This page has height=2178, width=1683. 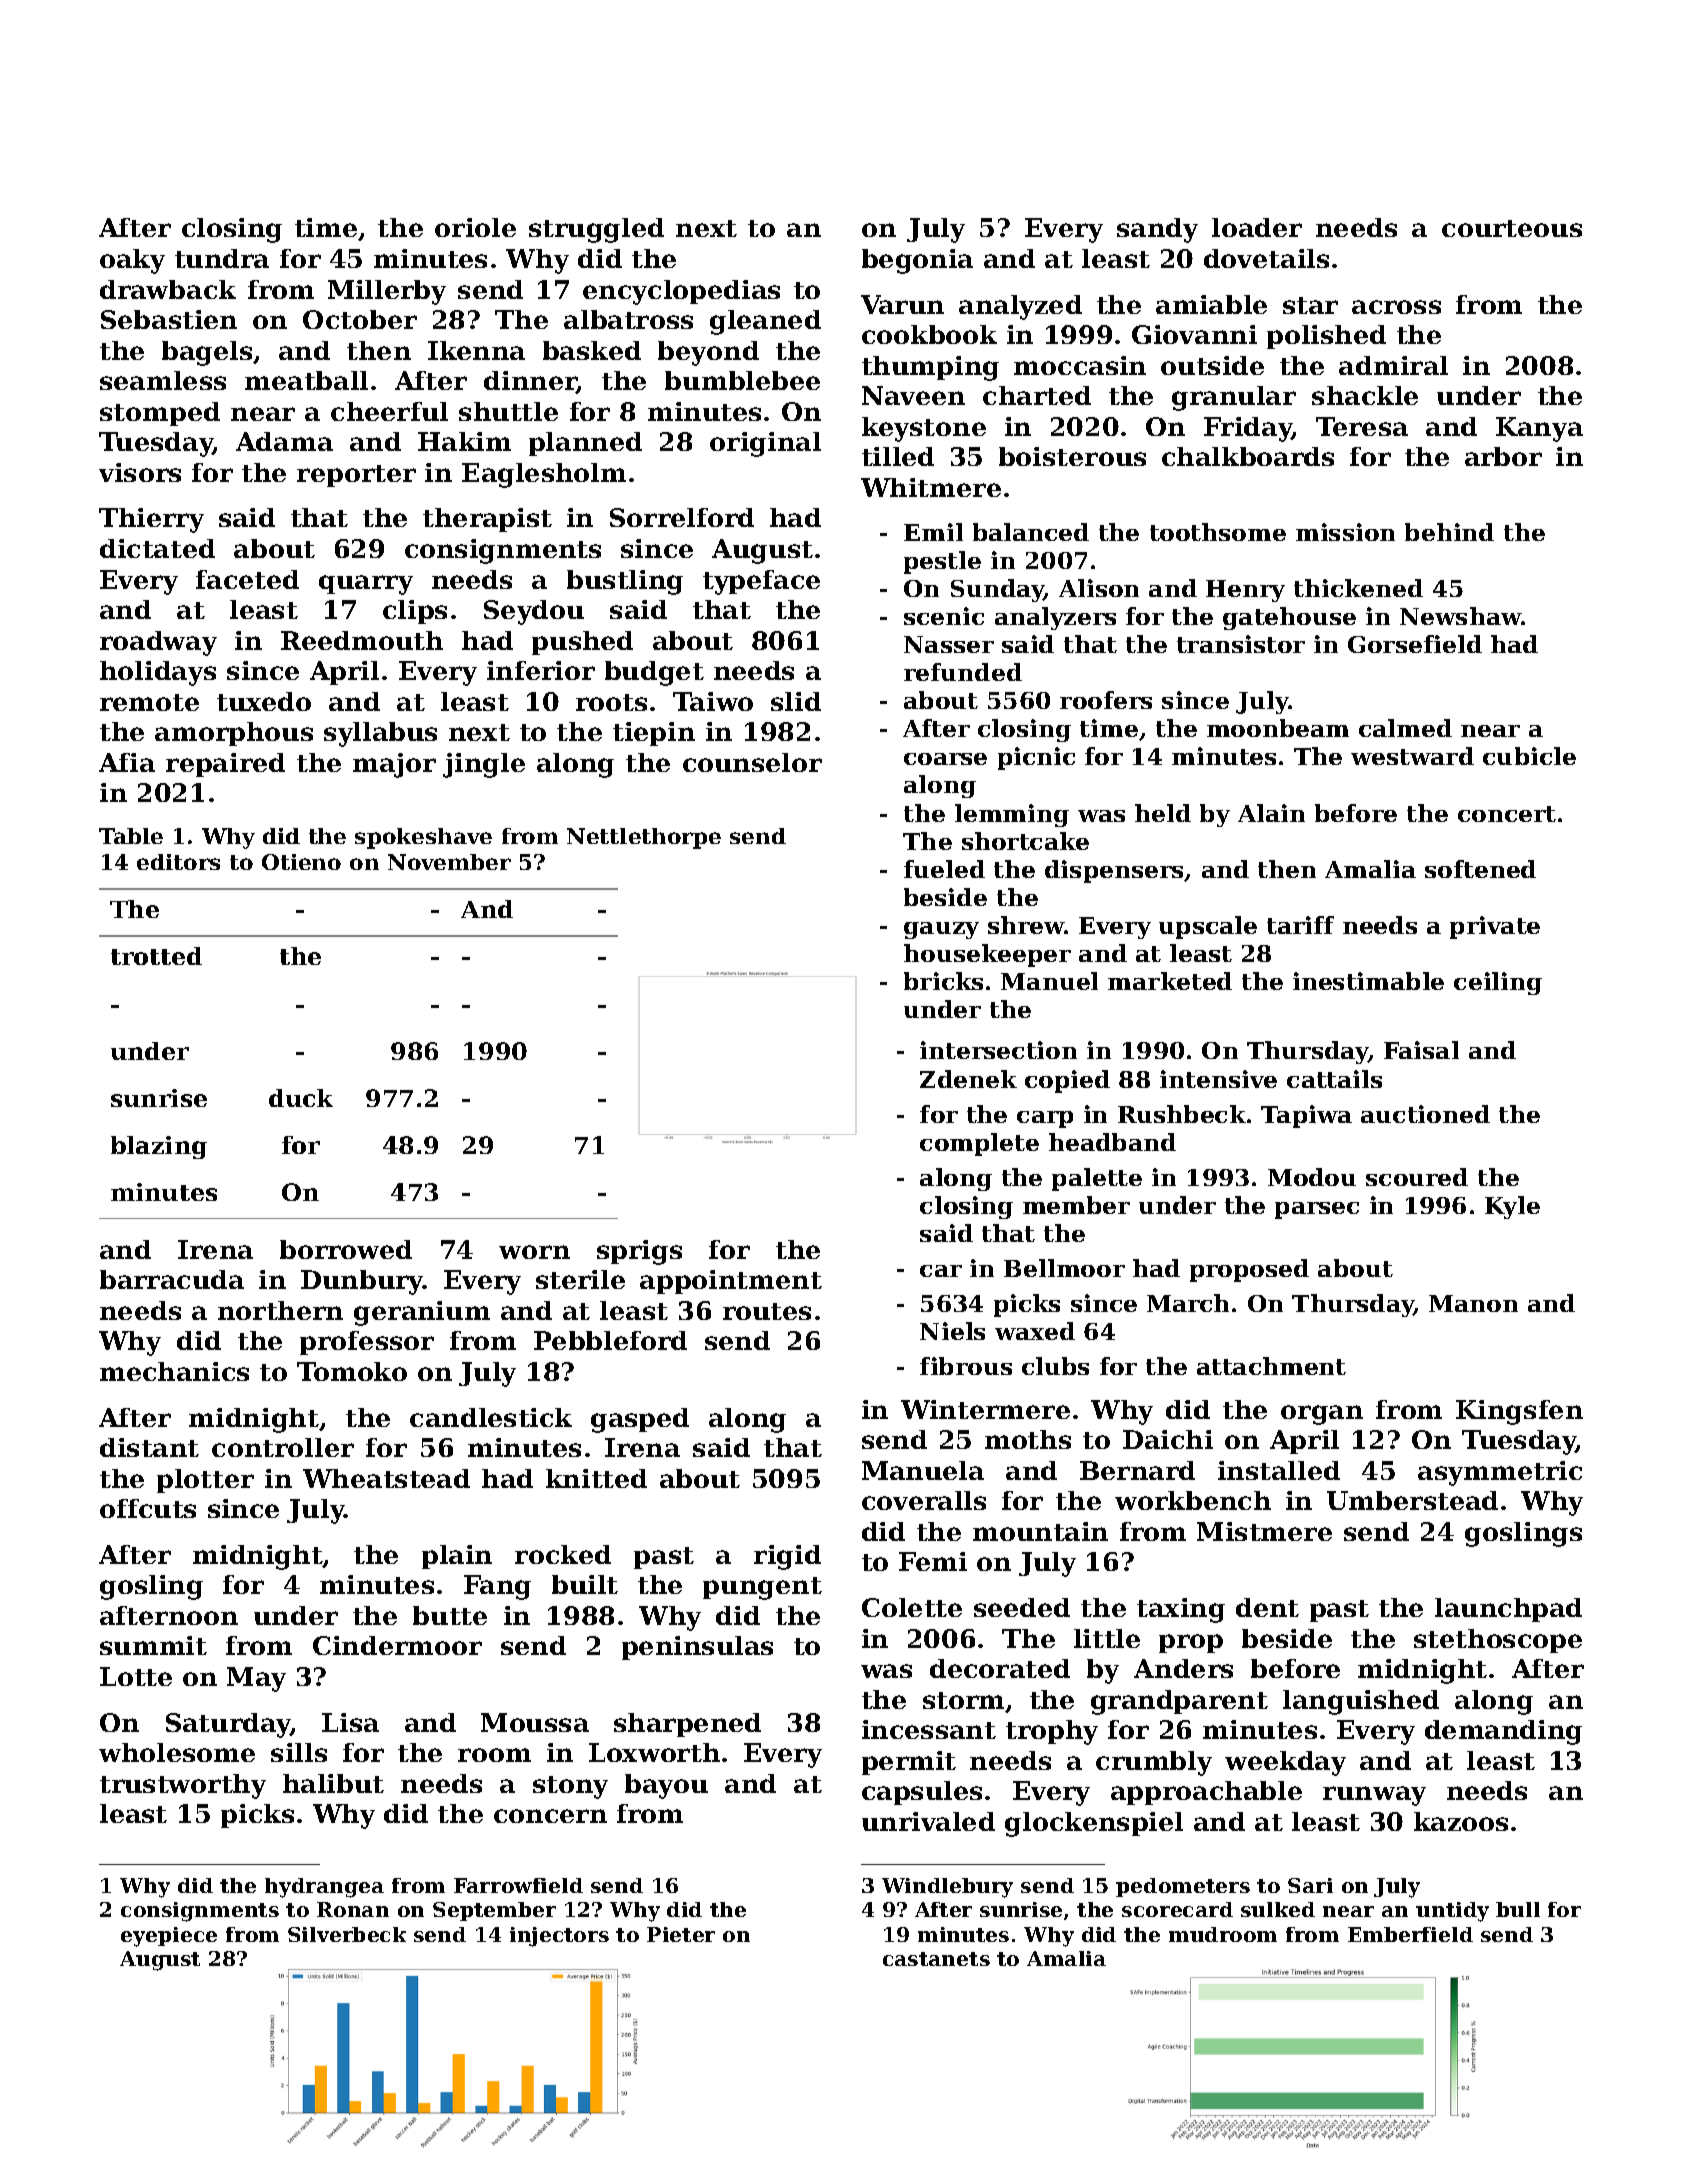 I want to click on spokeshave, so click(x=423, y=838).
